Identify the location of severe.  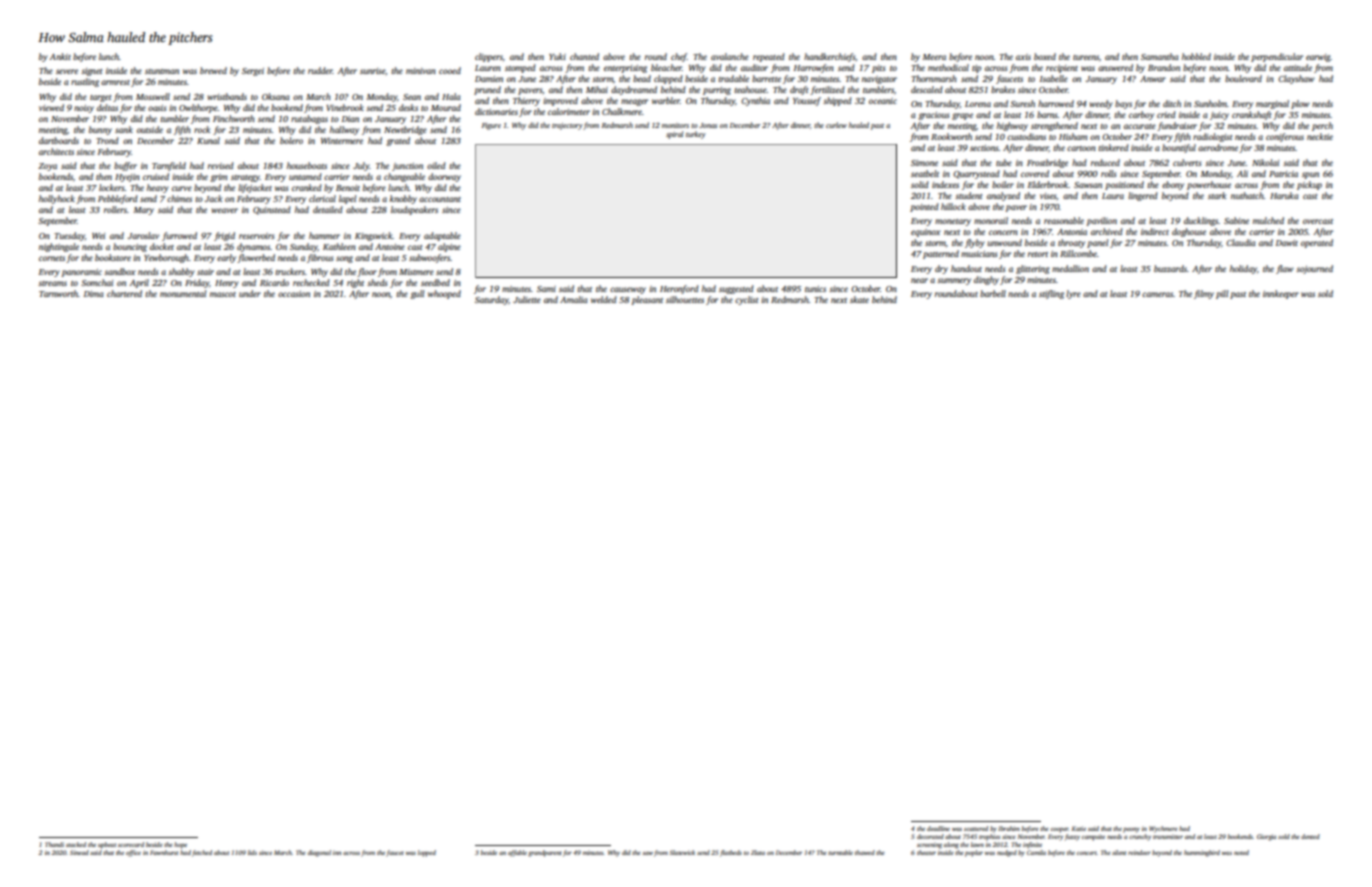
(67, 71).
